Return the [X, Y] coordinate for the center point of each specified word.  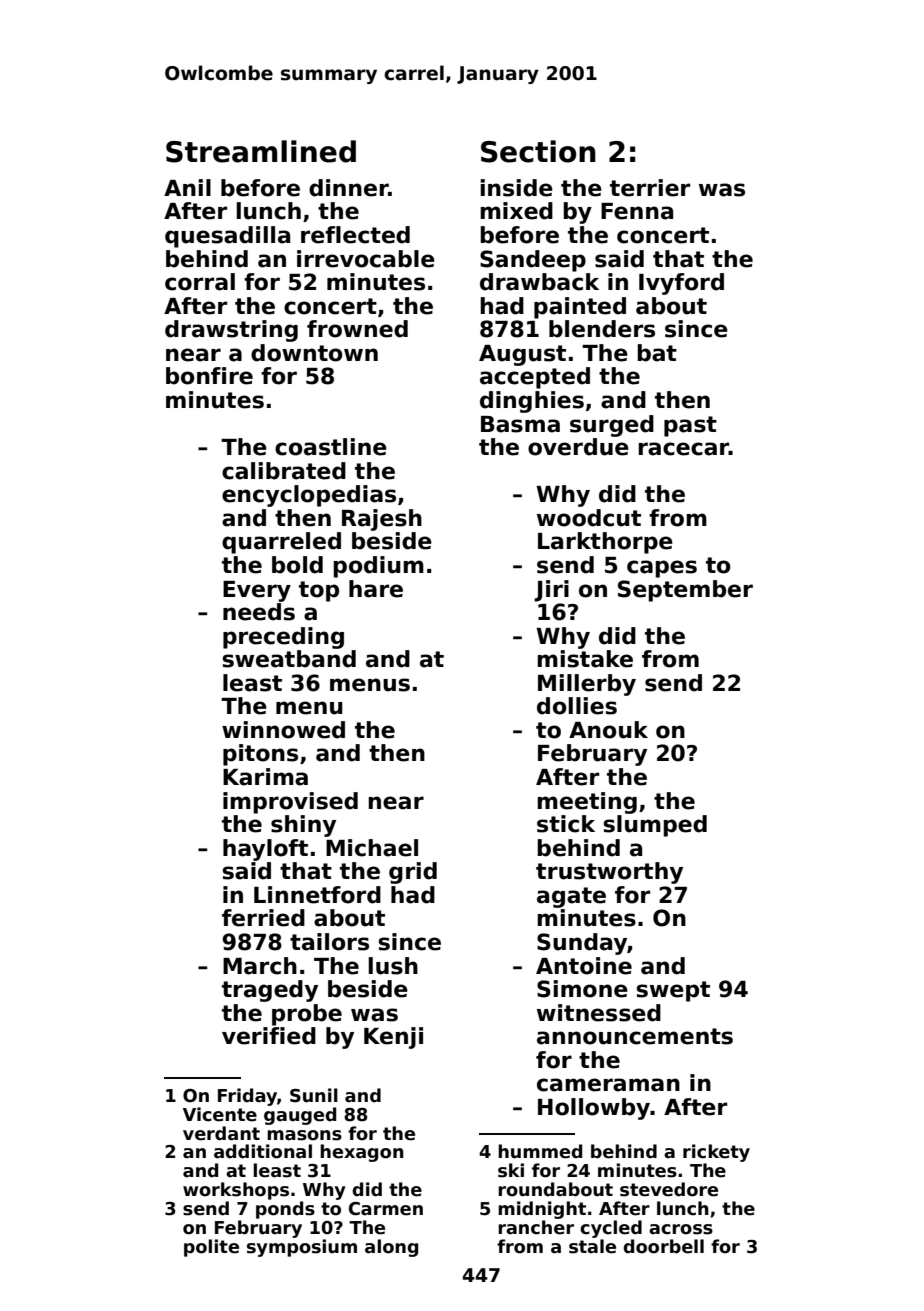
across [681, 1229]
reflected [355, 235]
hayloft [265, 850]
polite [211, 1248]
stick [566, 824]
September [685, 591]
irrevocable [366, 259]
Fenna [637, 211]
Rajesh [382, 520]
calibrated [284, 471]
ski [511, 1170]
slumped [655, 826]
